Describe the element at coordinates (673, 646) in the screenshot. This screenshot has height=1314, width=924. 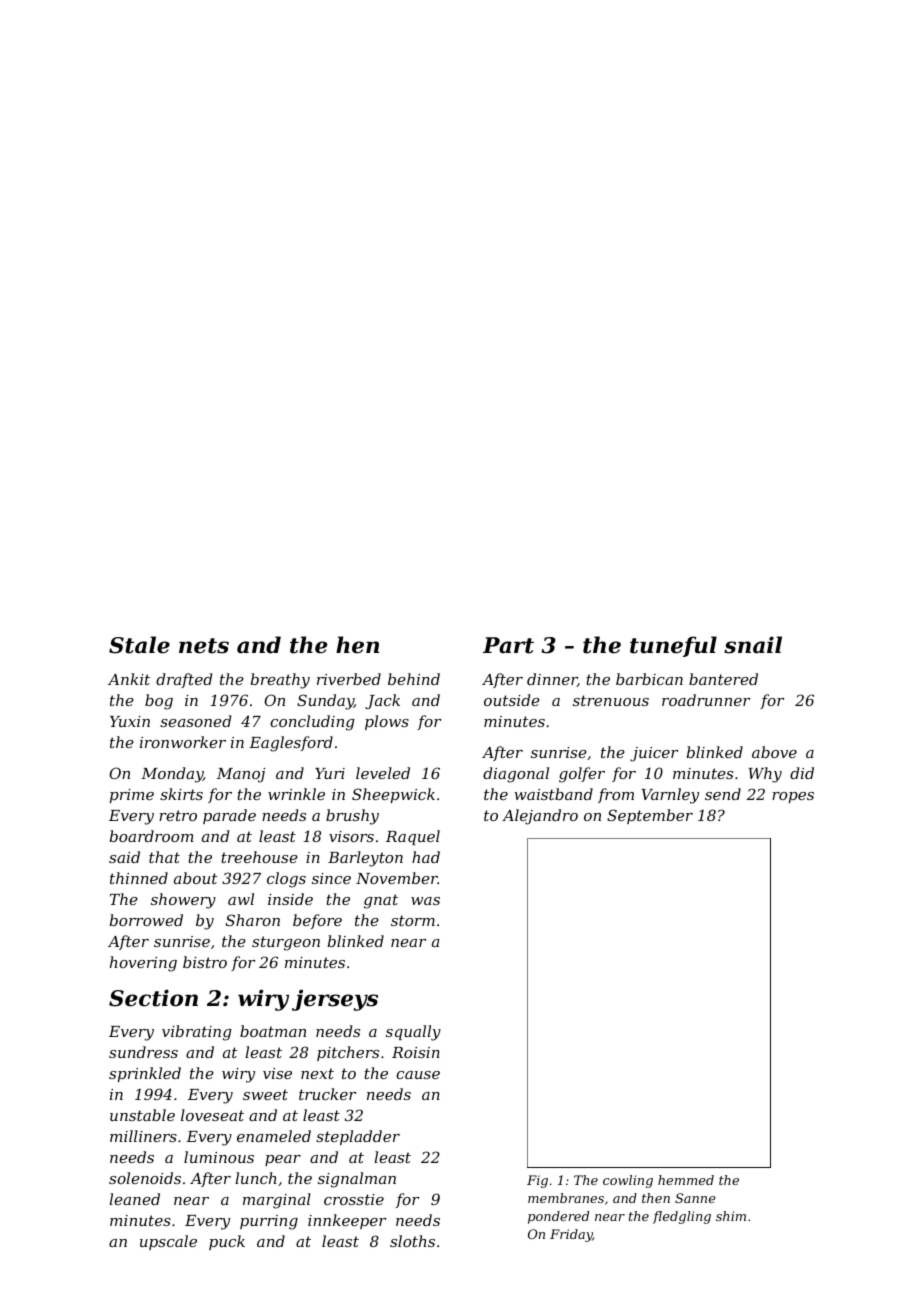
I see `tuneful` at that location.
